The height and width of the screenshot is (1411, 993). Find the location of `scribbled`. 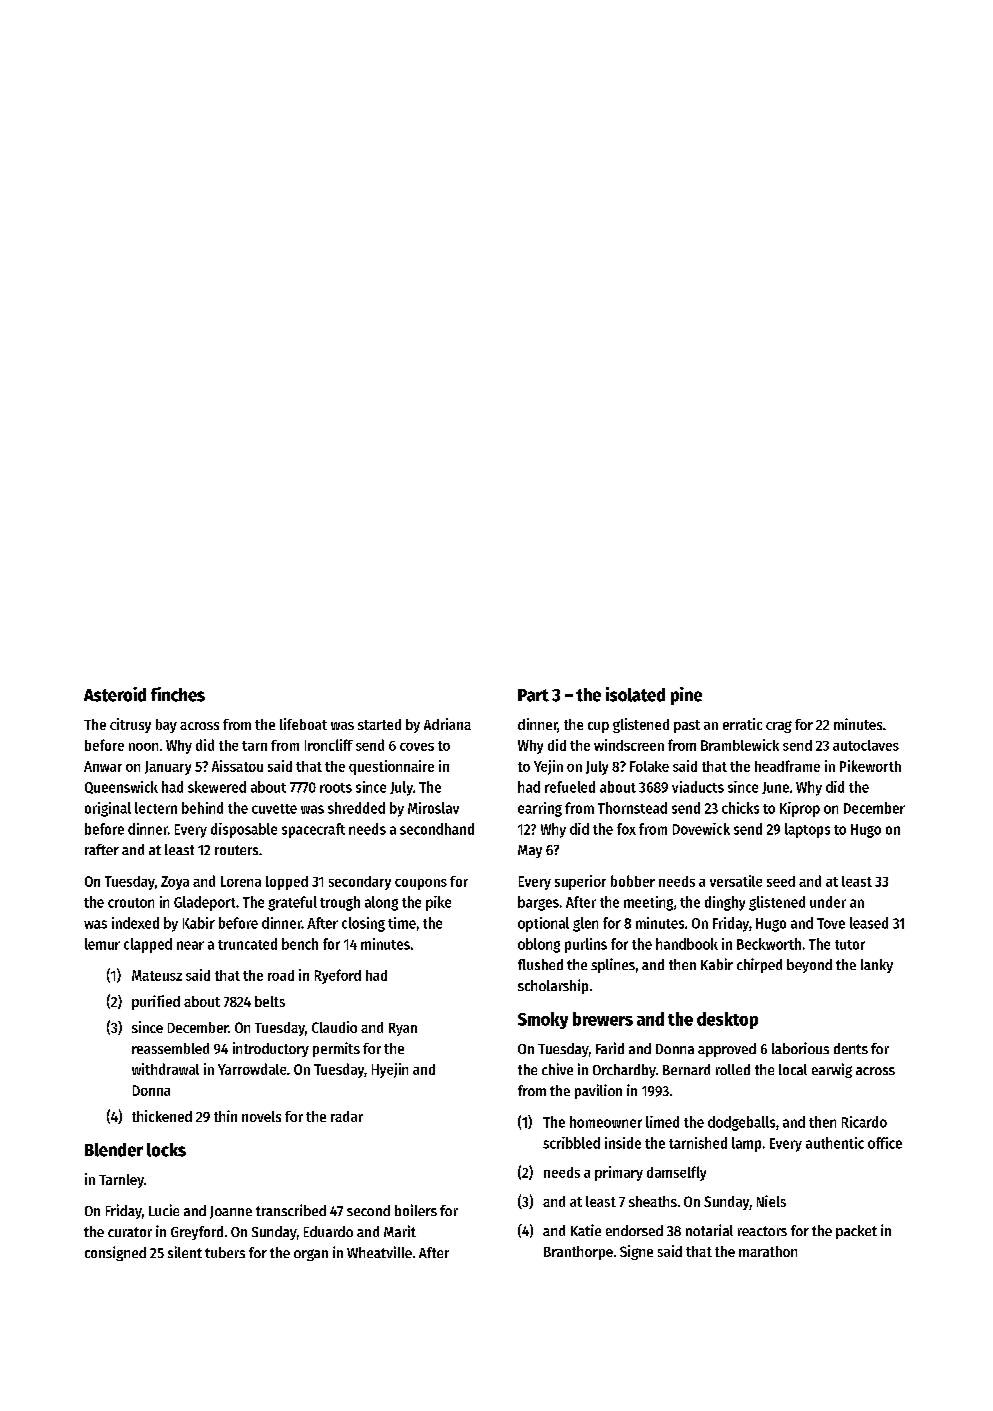

scribbled is located at coordinates (571, 1143).
